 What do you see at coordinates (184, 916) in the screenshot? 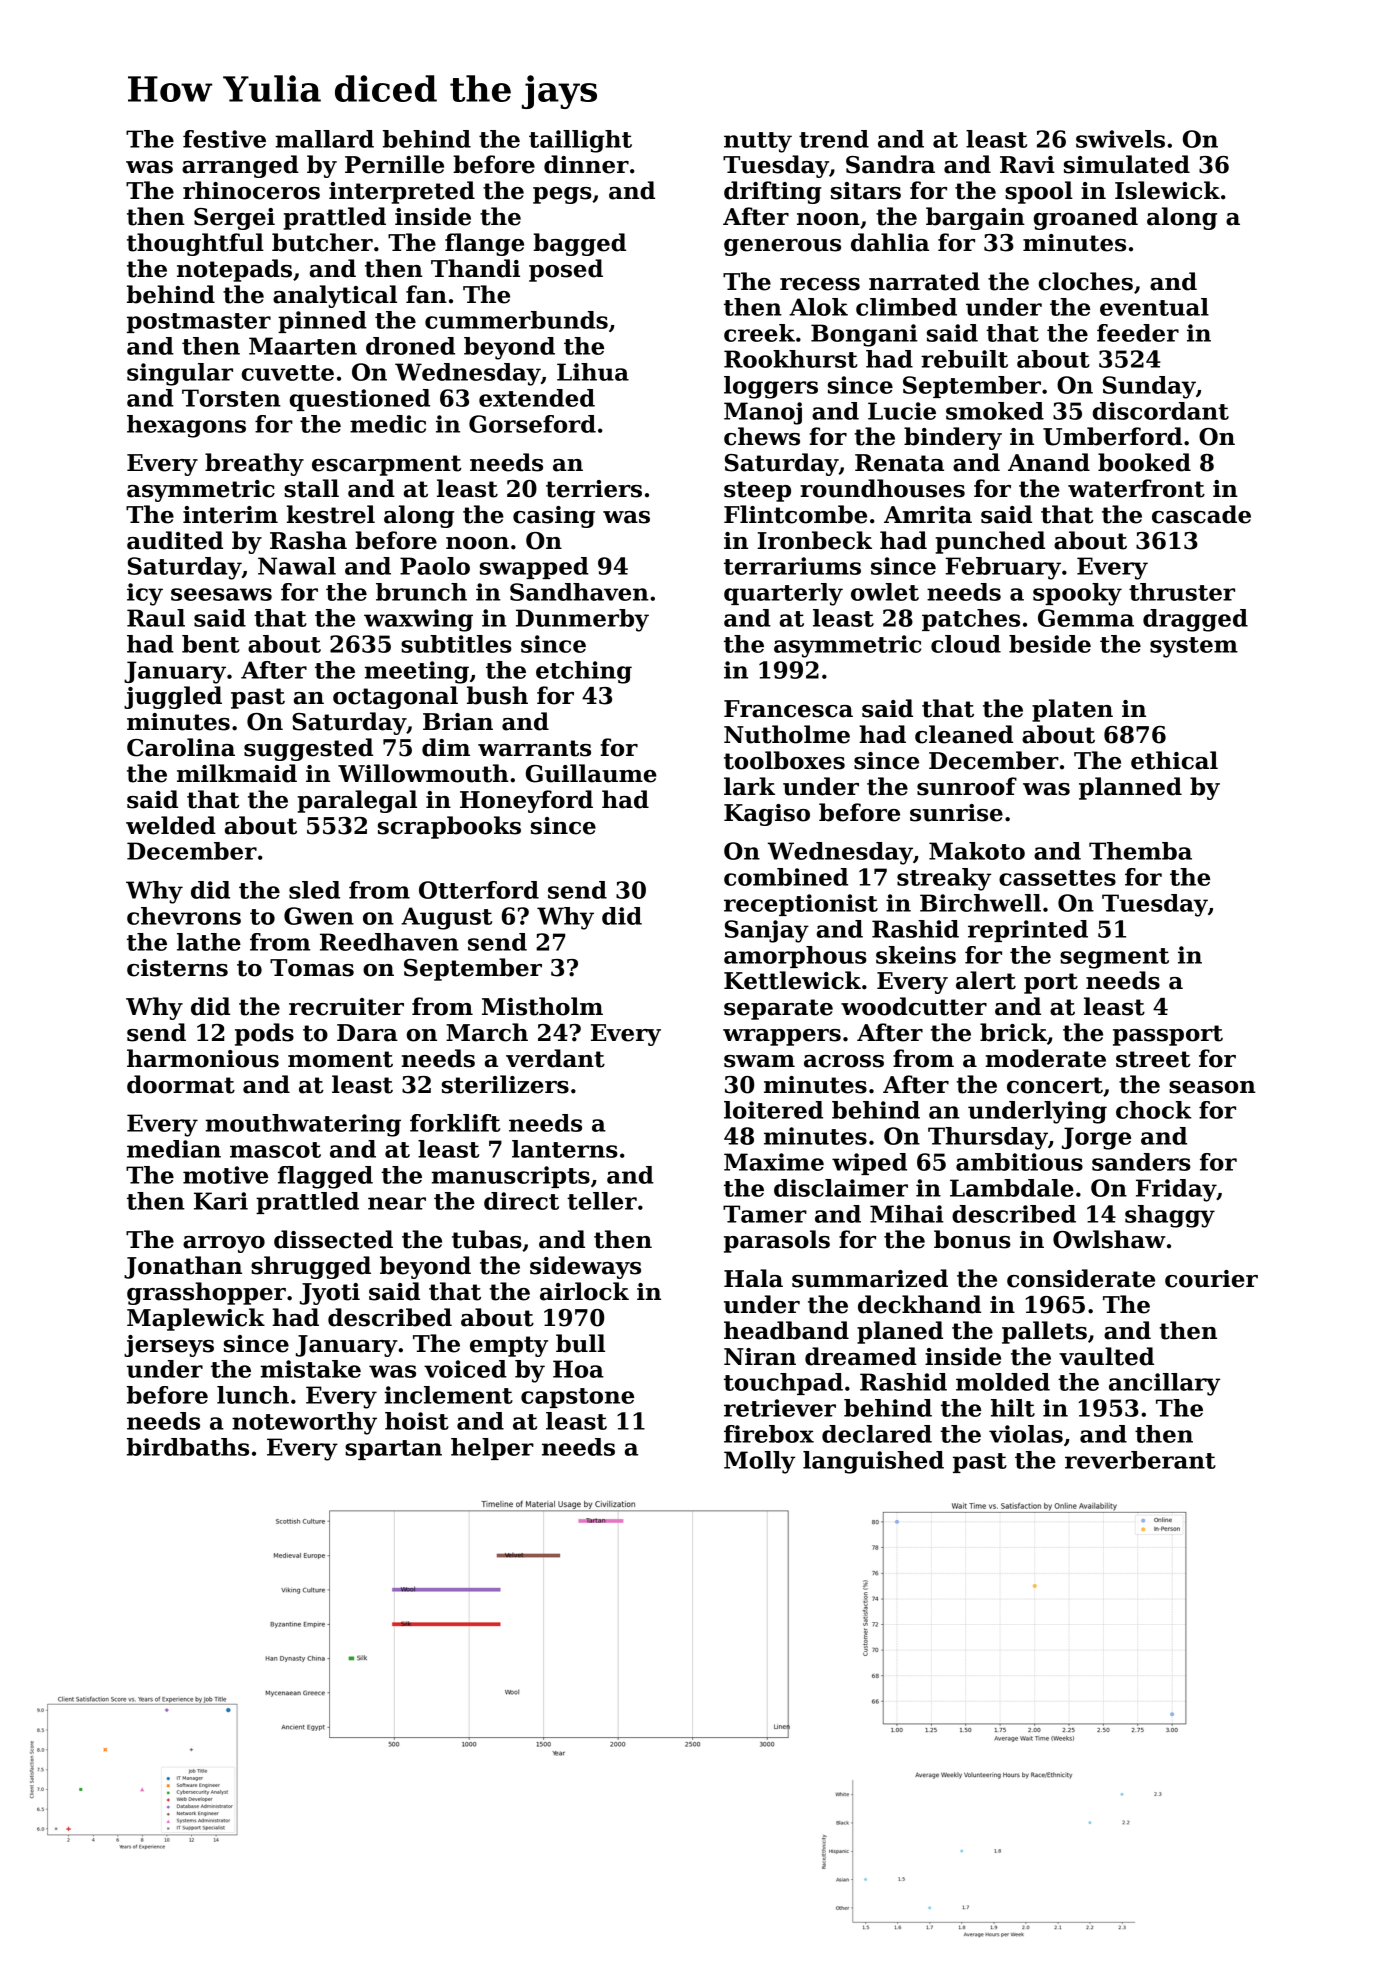
I see `chevrons` at bounding box center [184, 916].
